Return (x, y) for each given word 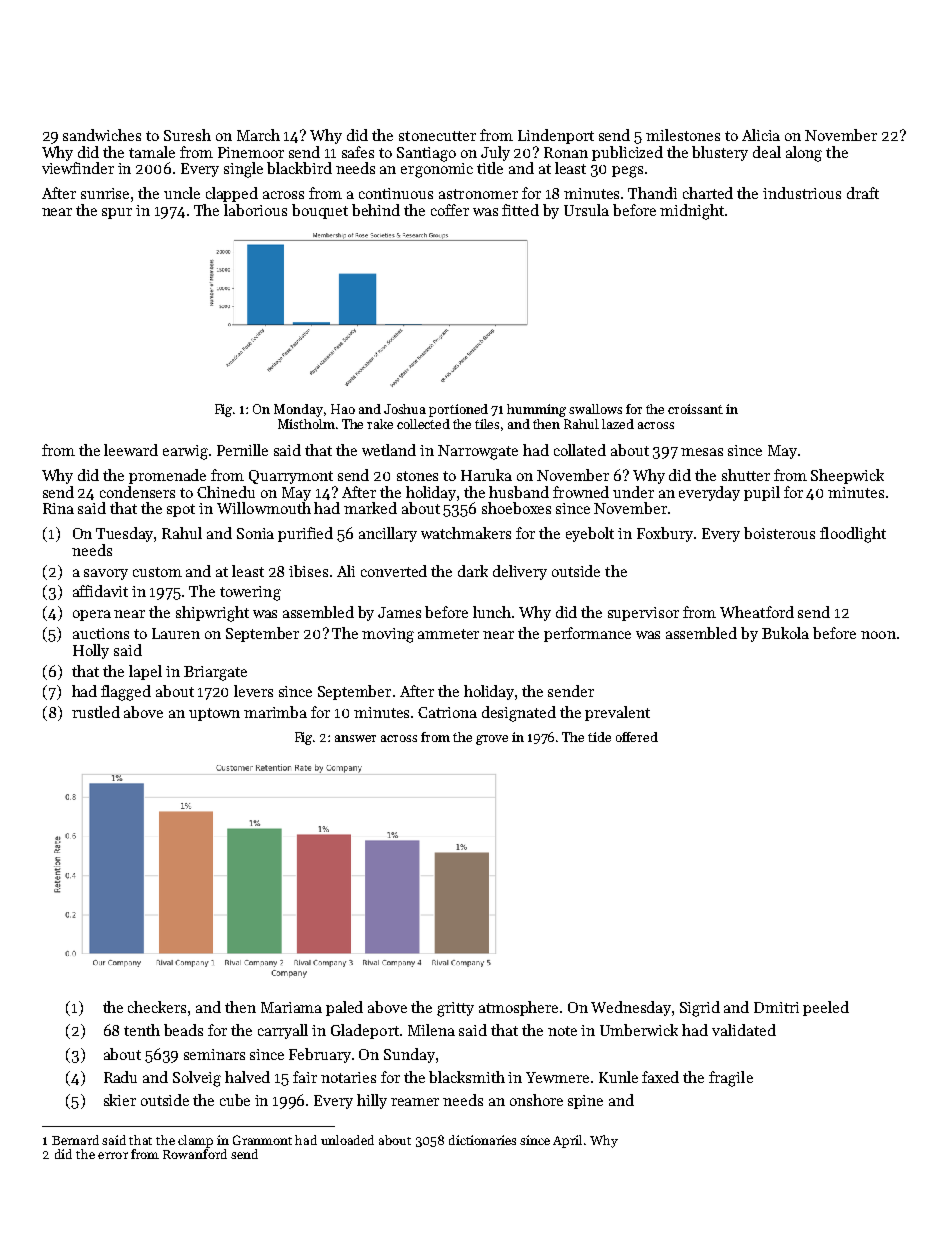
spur (117, 213)
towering (250, 593)
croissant (695, 409)
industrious (802, 193)
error (113, 1155)
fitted (520, 210)
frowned (581, 492)
